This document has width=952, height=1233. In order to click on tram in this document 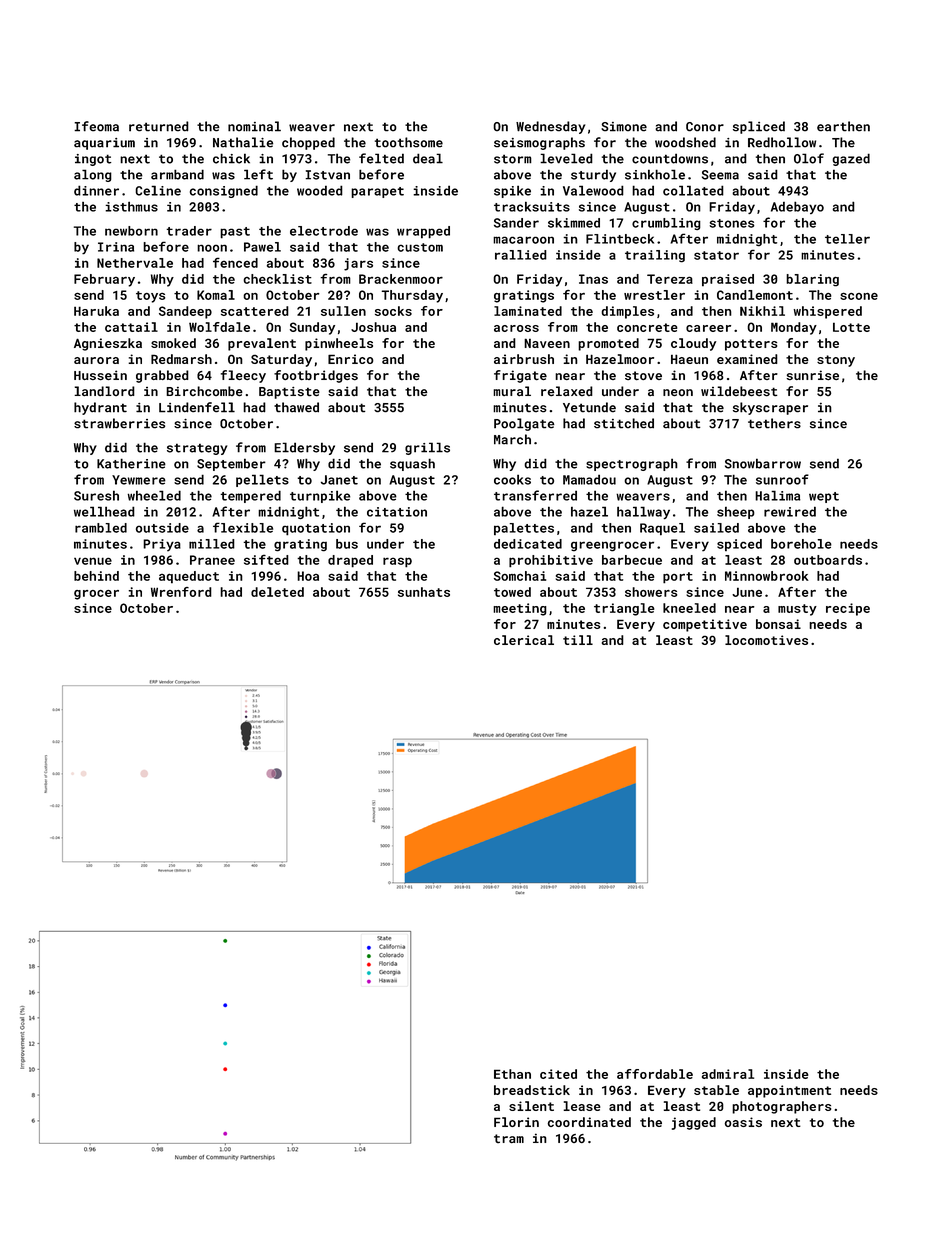, I will do `click(509, 1138)`.
